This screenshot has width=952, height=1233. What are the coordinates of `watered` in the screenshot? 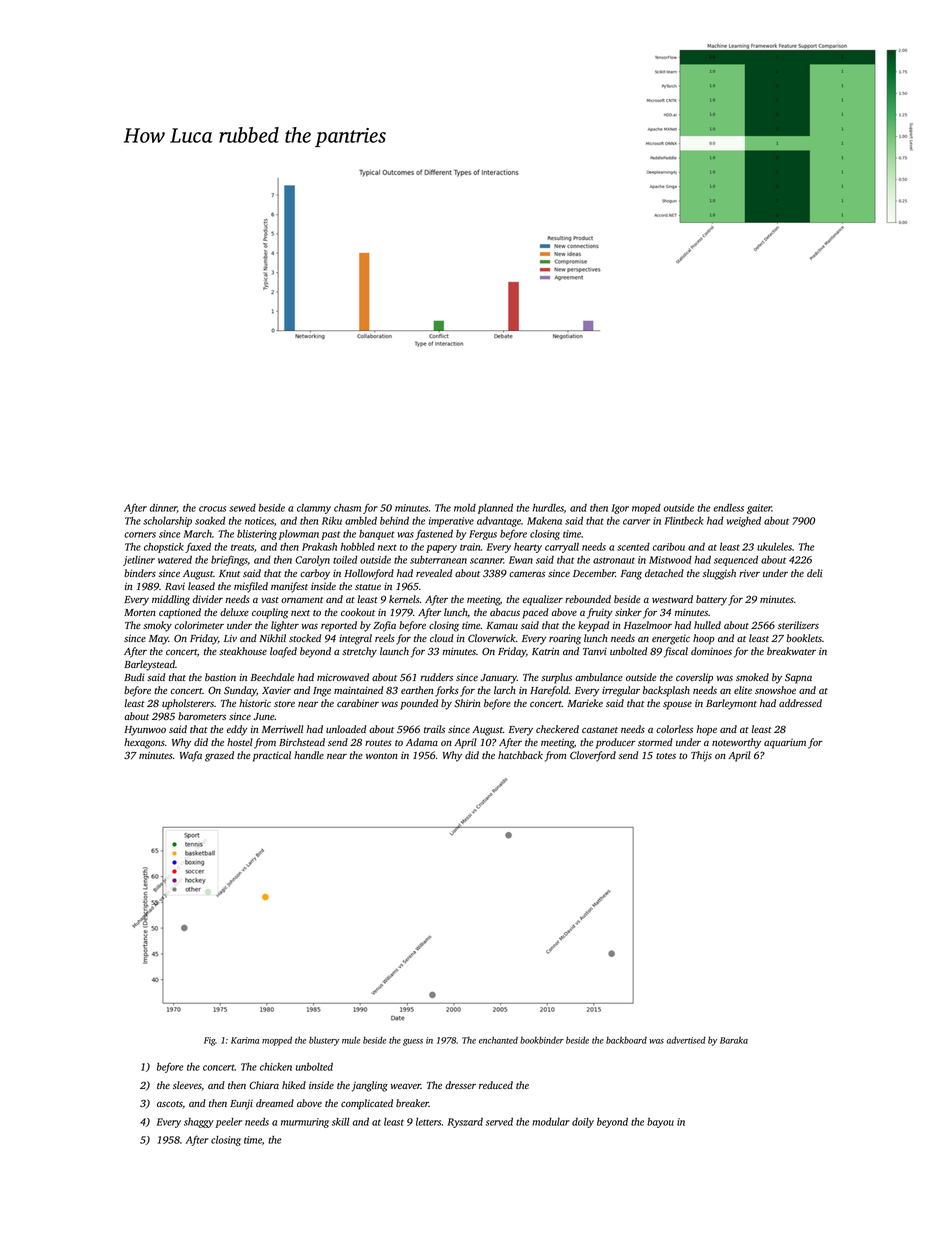 It's located at (175, 560).
